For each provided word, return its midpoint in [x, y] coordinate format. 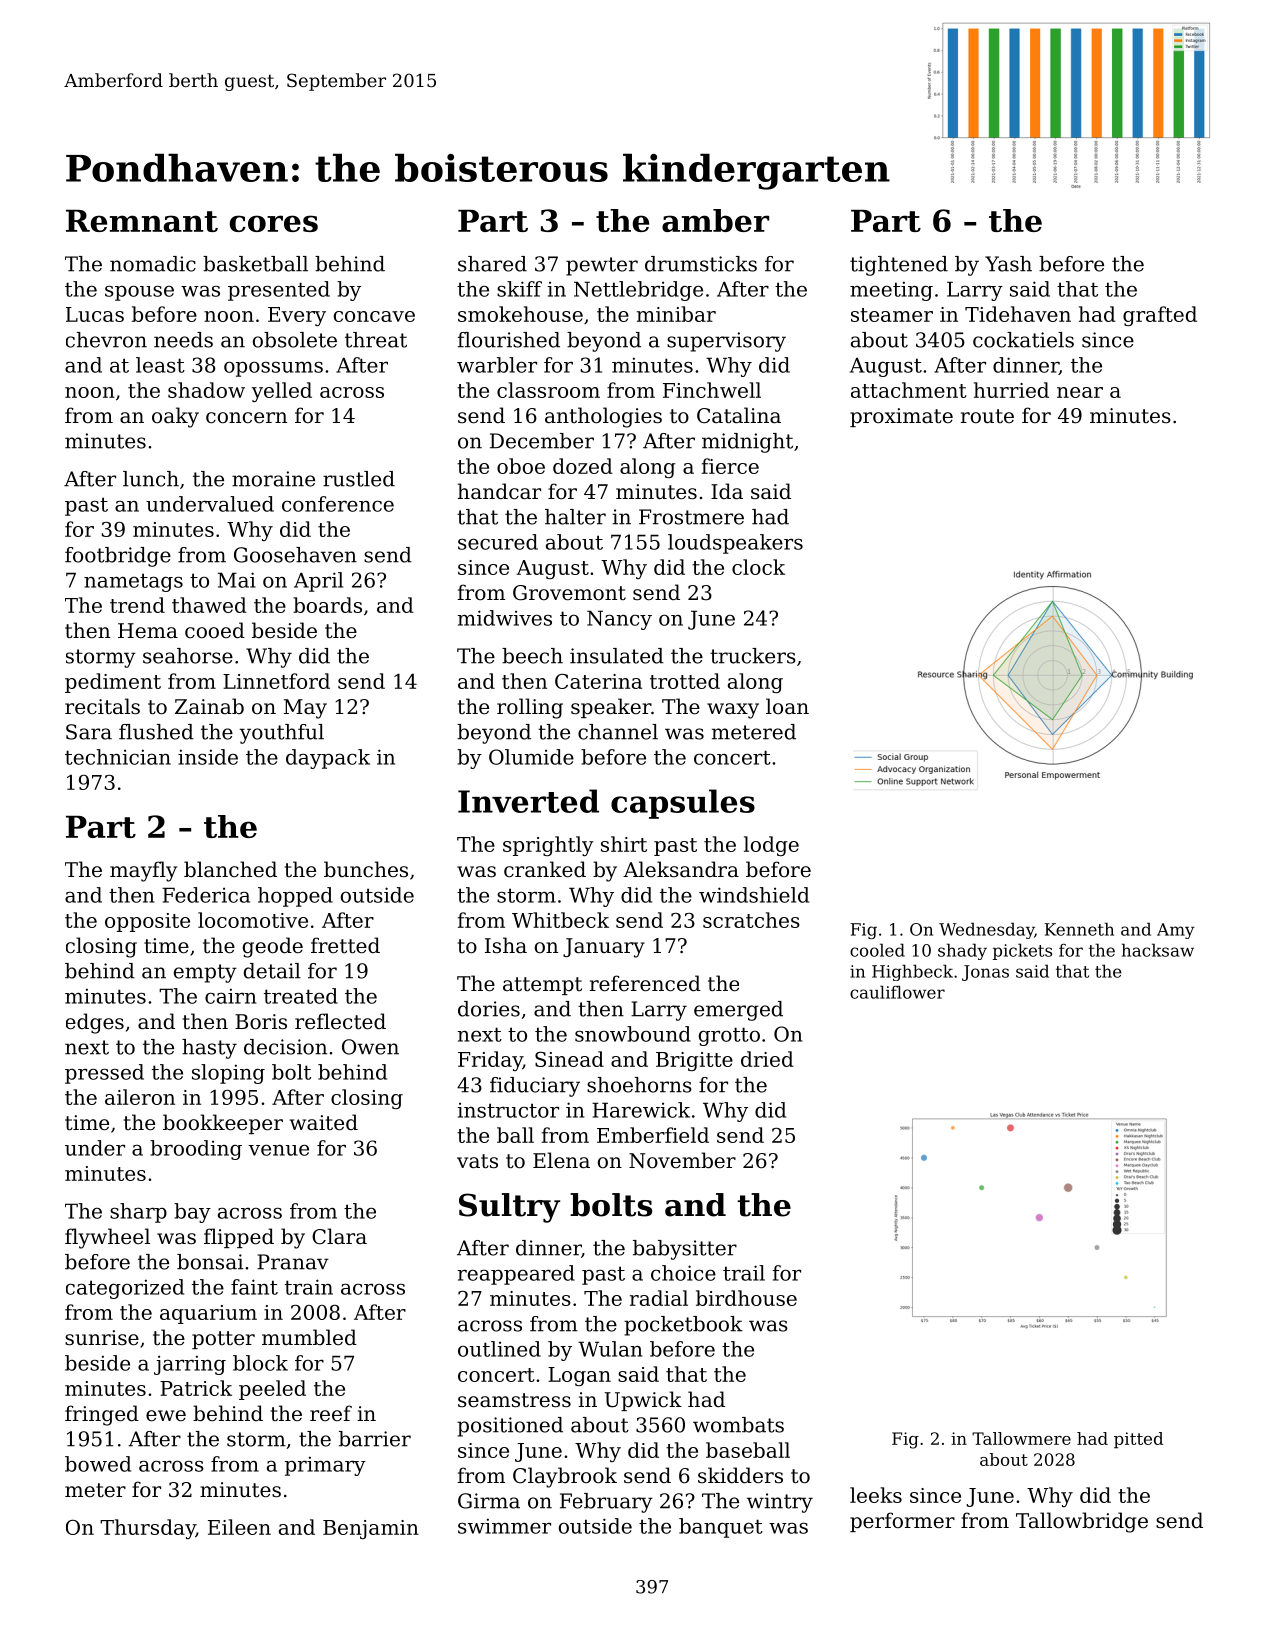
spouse [139, 293]
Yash [1008, 264]
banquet [721, 1528]
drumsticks [701, 264]
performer [902, 1522]
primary [325, 1466]
